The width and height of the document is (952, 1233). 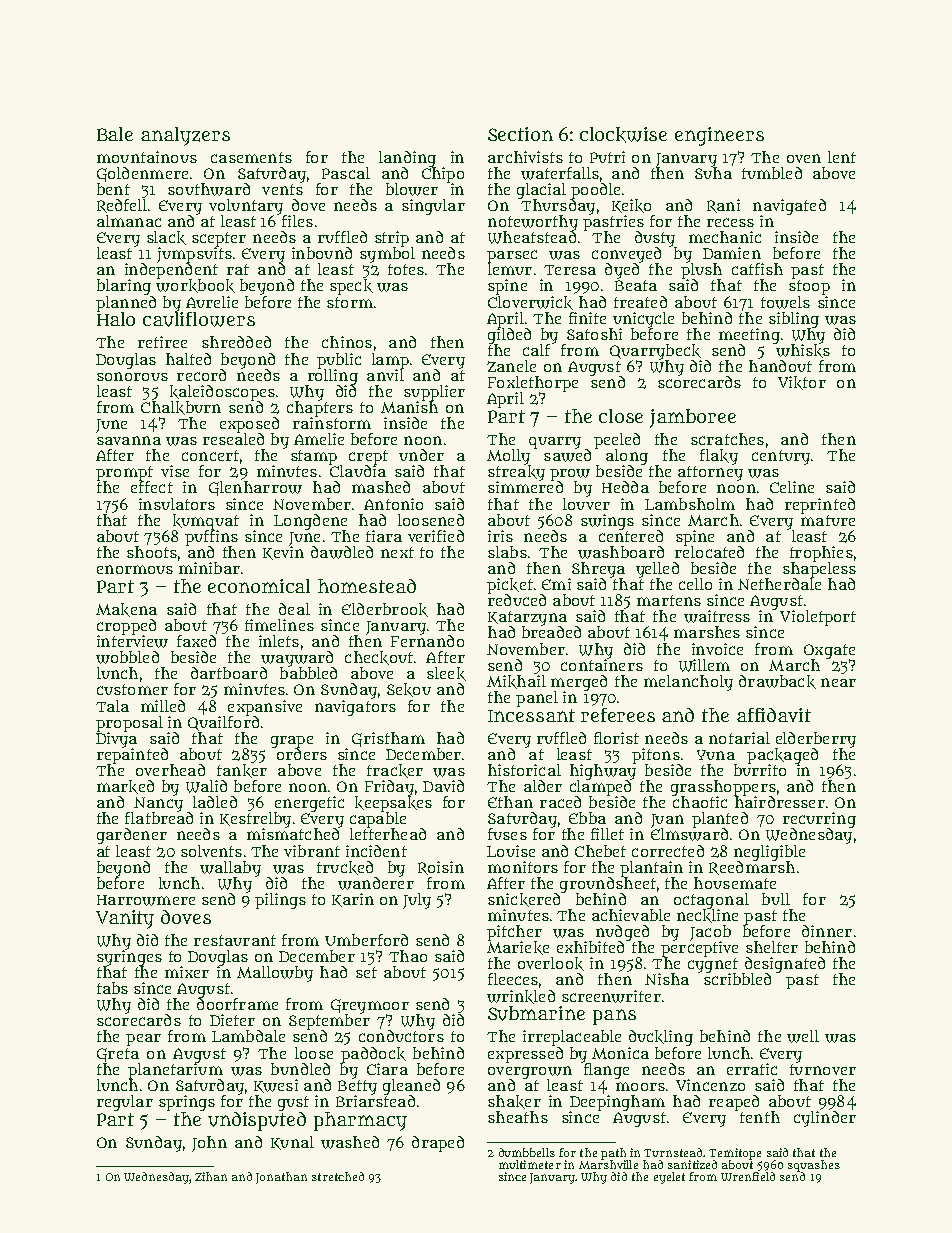 I want to click on Turnstead, so click(x=673, y=1152).
